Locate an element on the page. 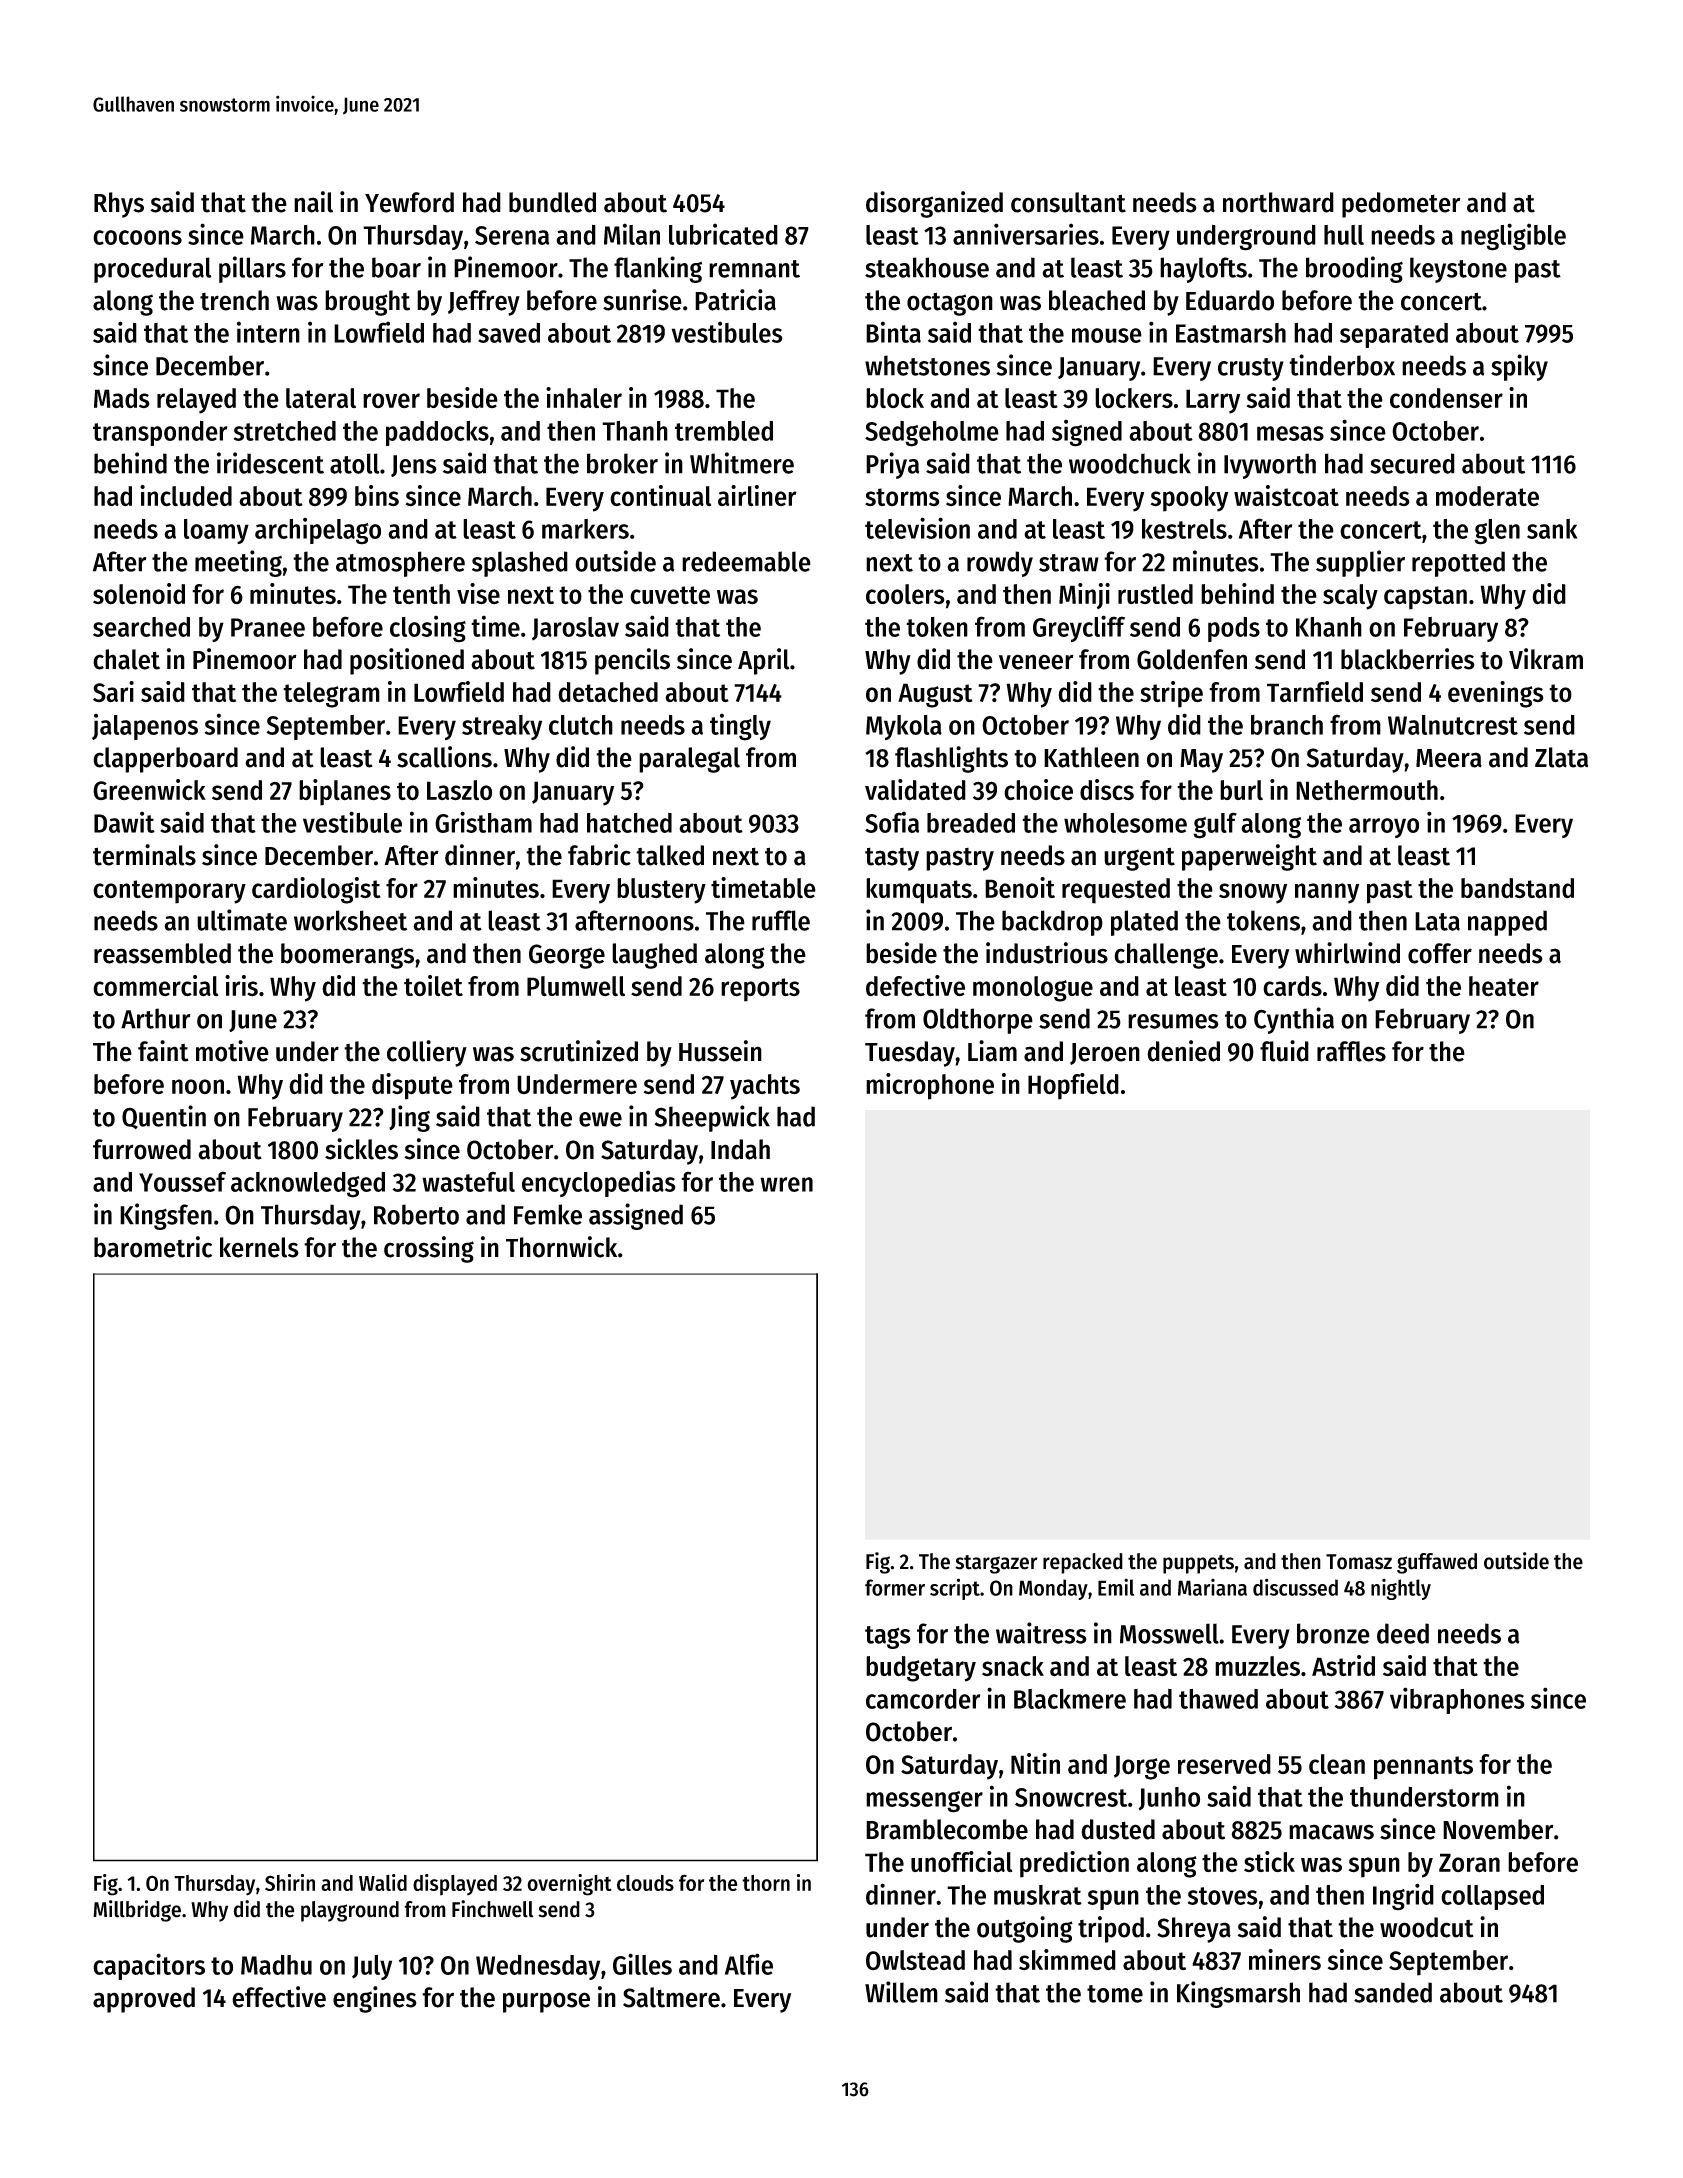  approved is located at coordinates (144, 2000).
